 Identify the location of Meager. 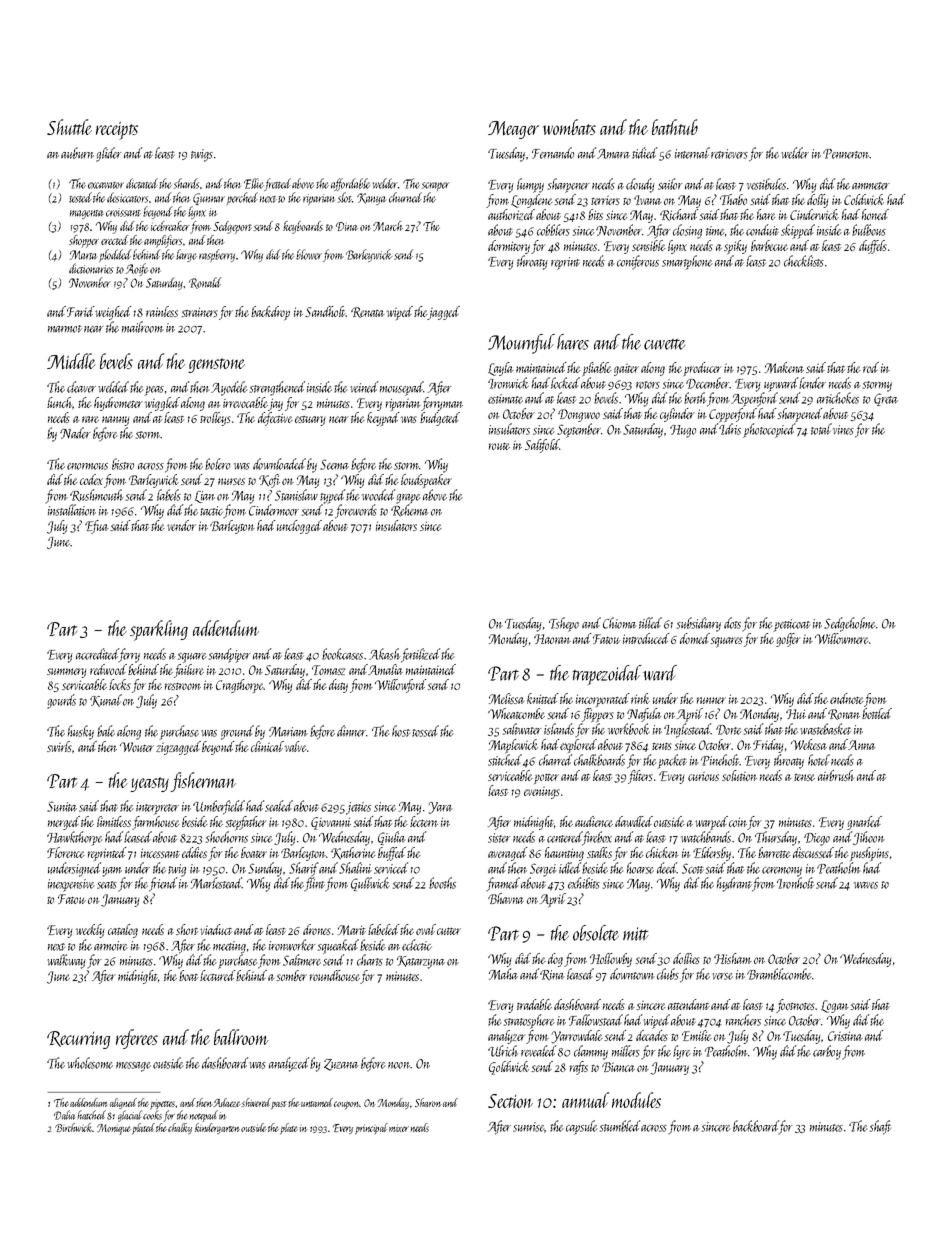
(513, 130).
